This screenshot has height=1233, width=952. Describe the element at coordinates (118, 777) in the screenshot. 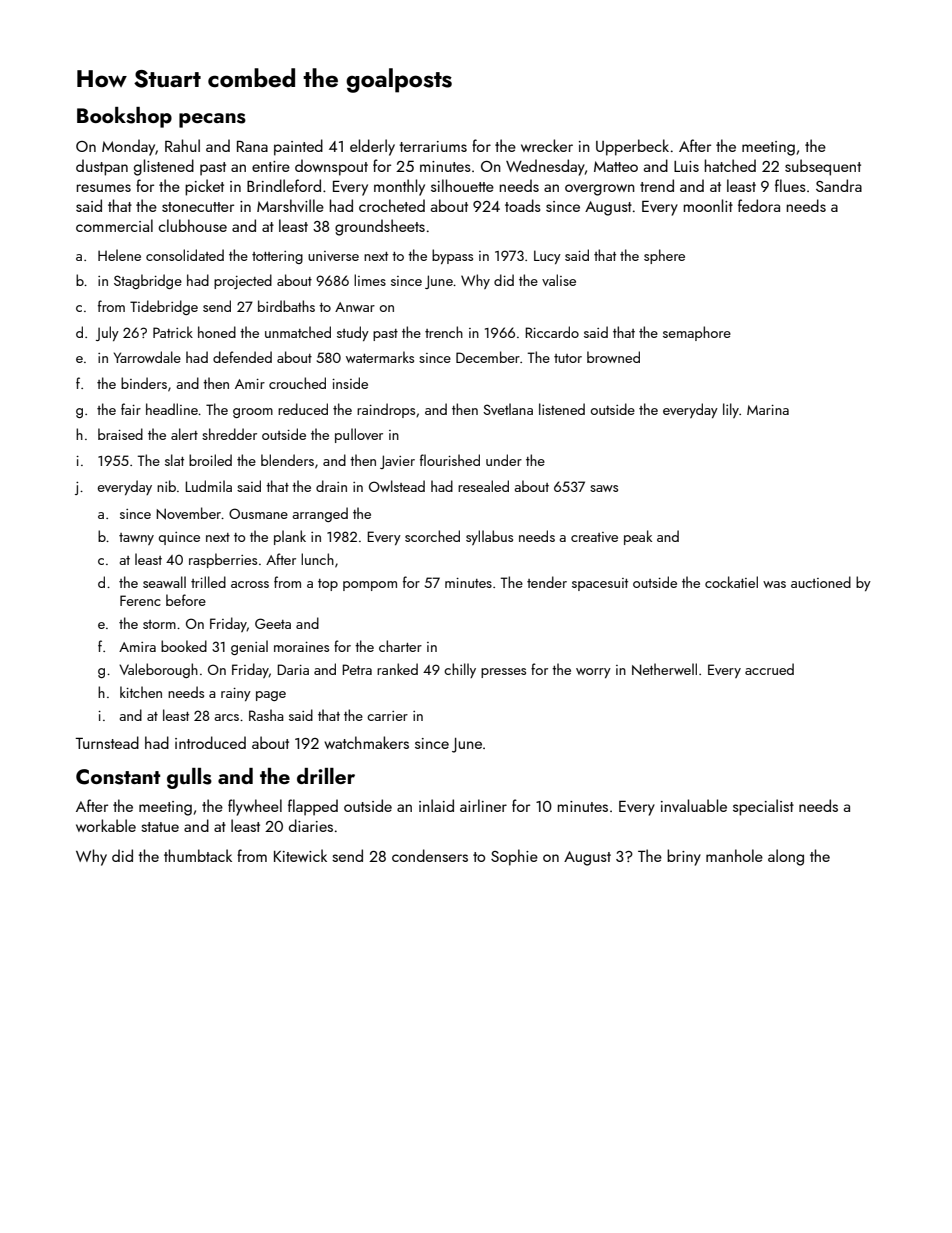

I see `Constant` at that location.
